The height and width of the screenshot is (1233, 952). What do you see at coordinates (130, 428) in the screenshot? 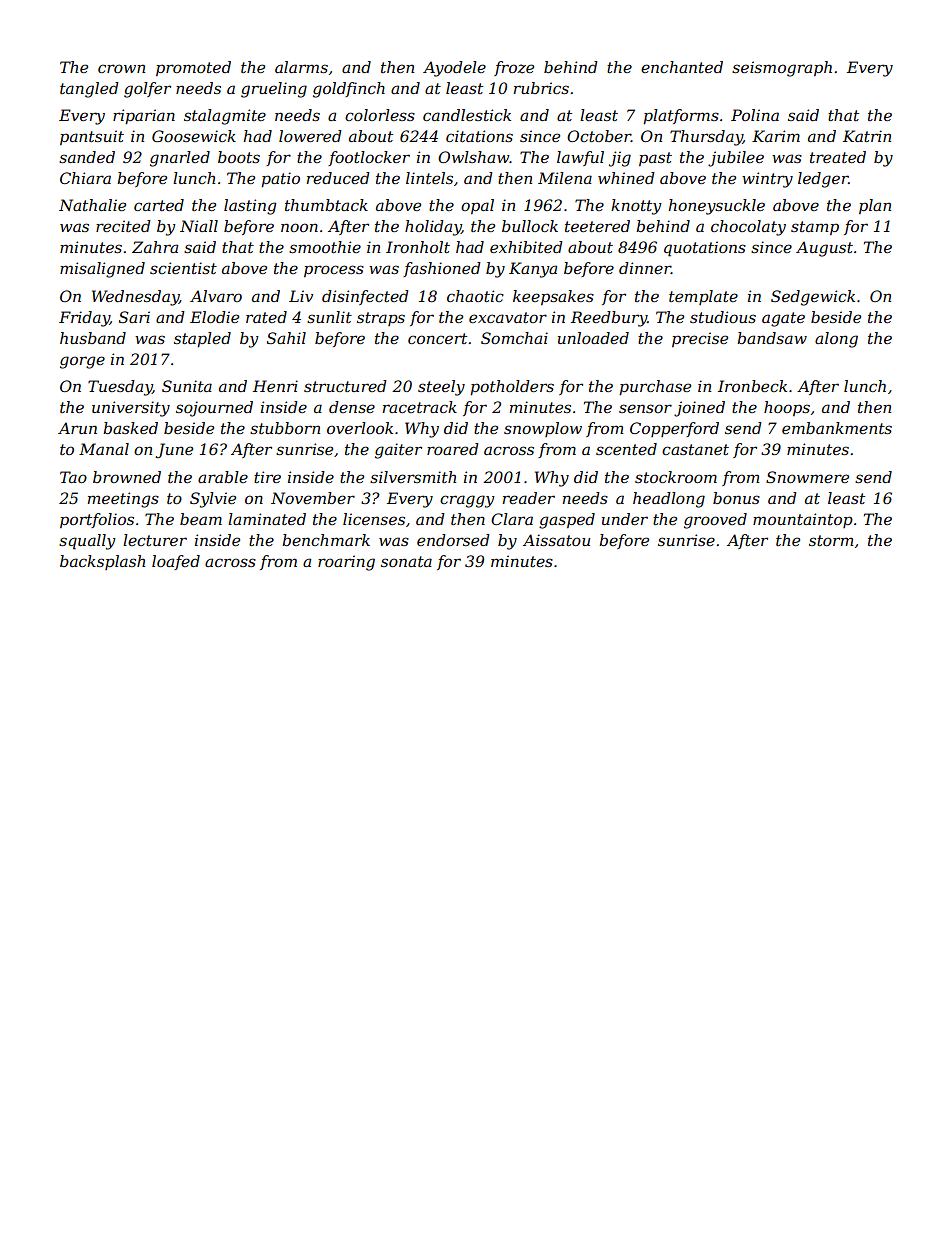
I see `basked` at bounding box center [130, 428].
